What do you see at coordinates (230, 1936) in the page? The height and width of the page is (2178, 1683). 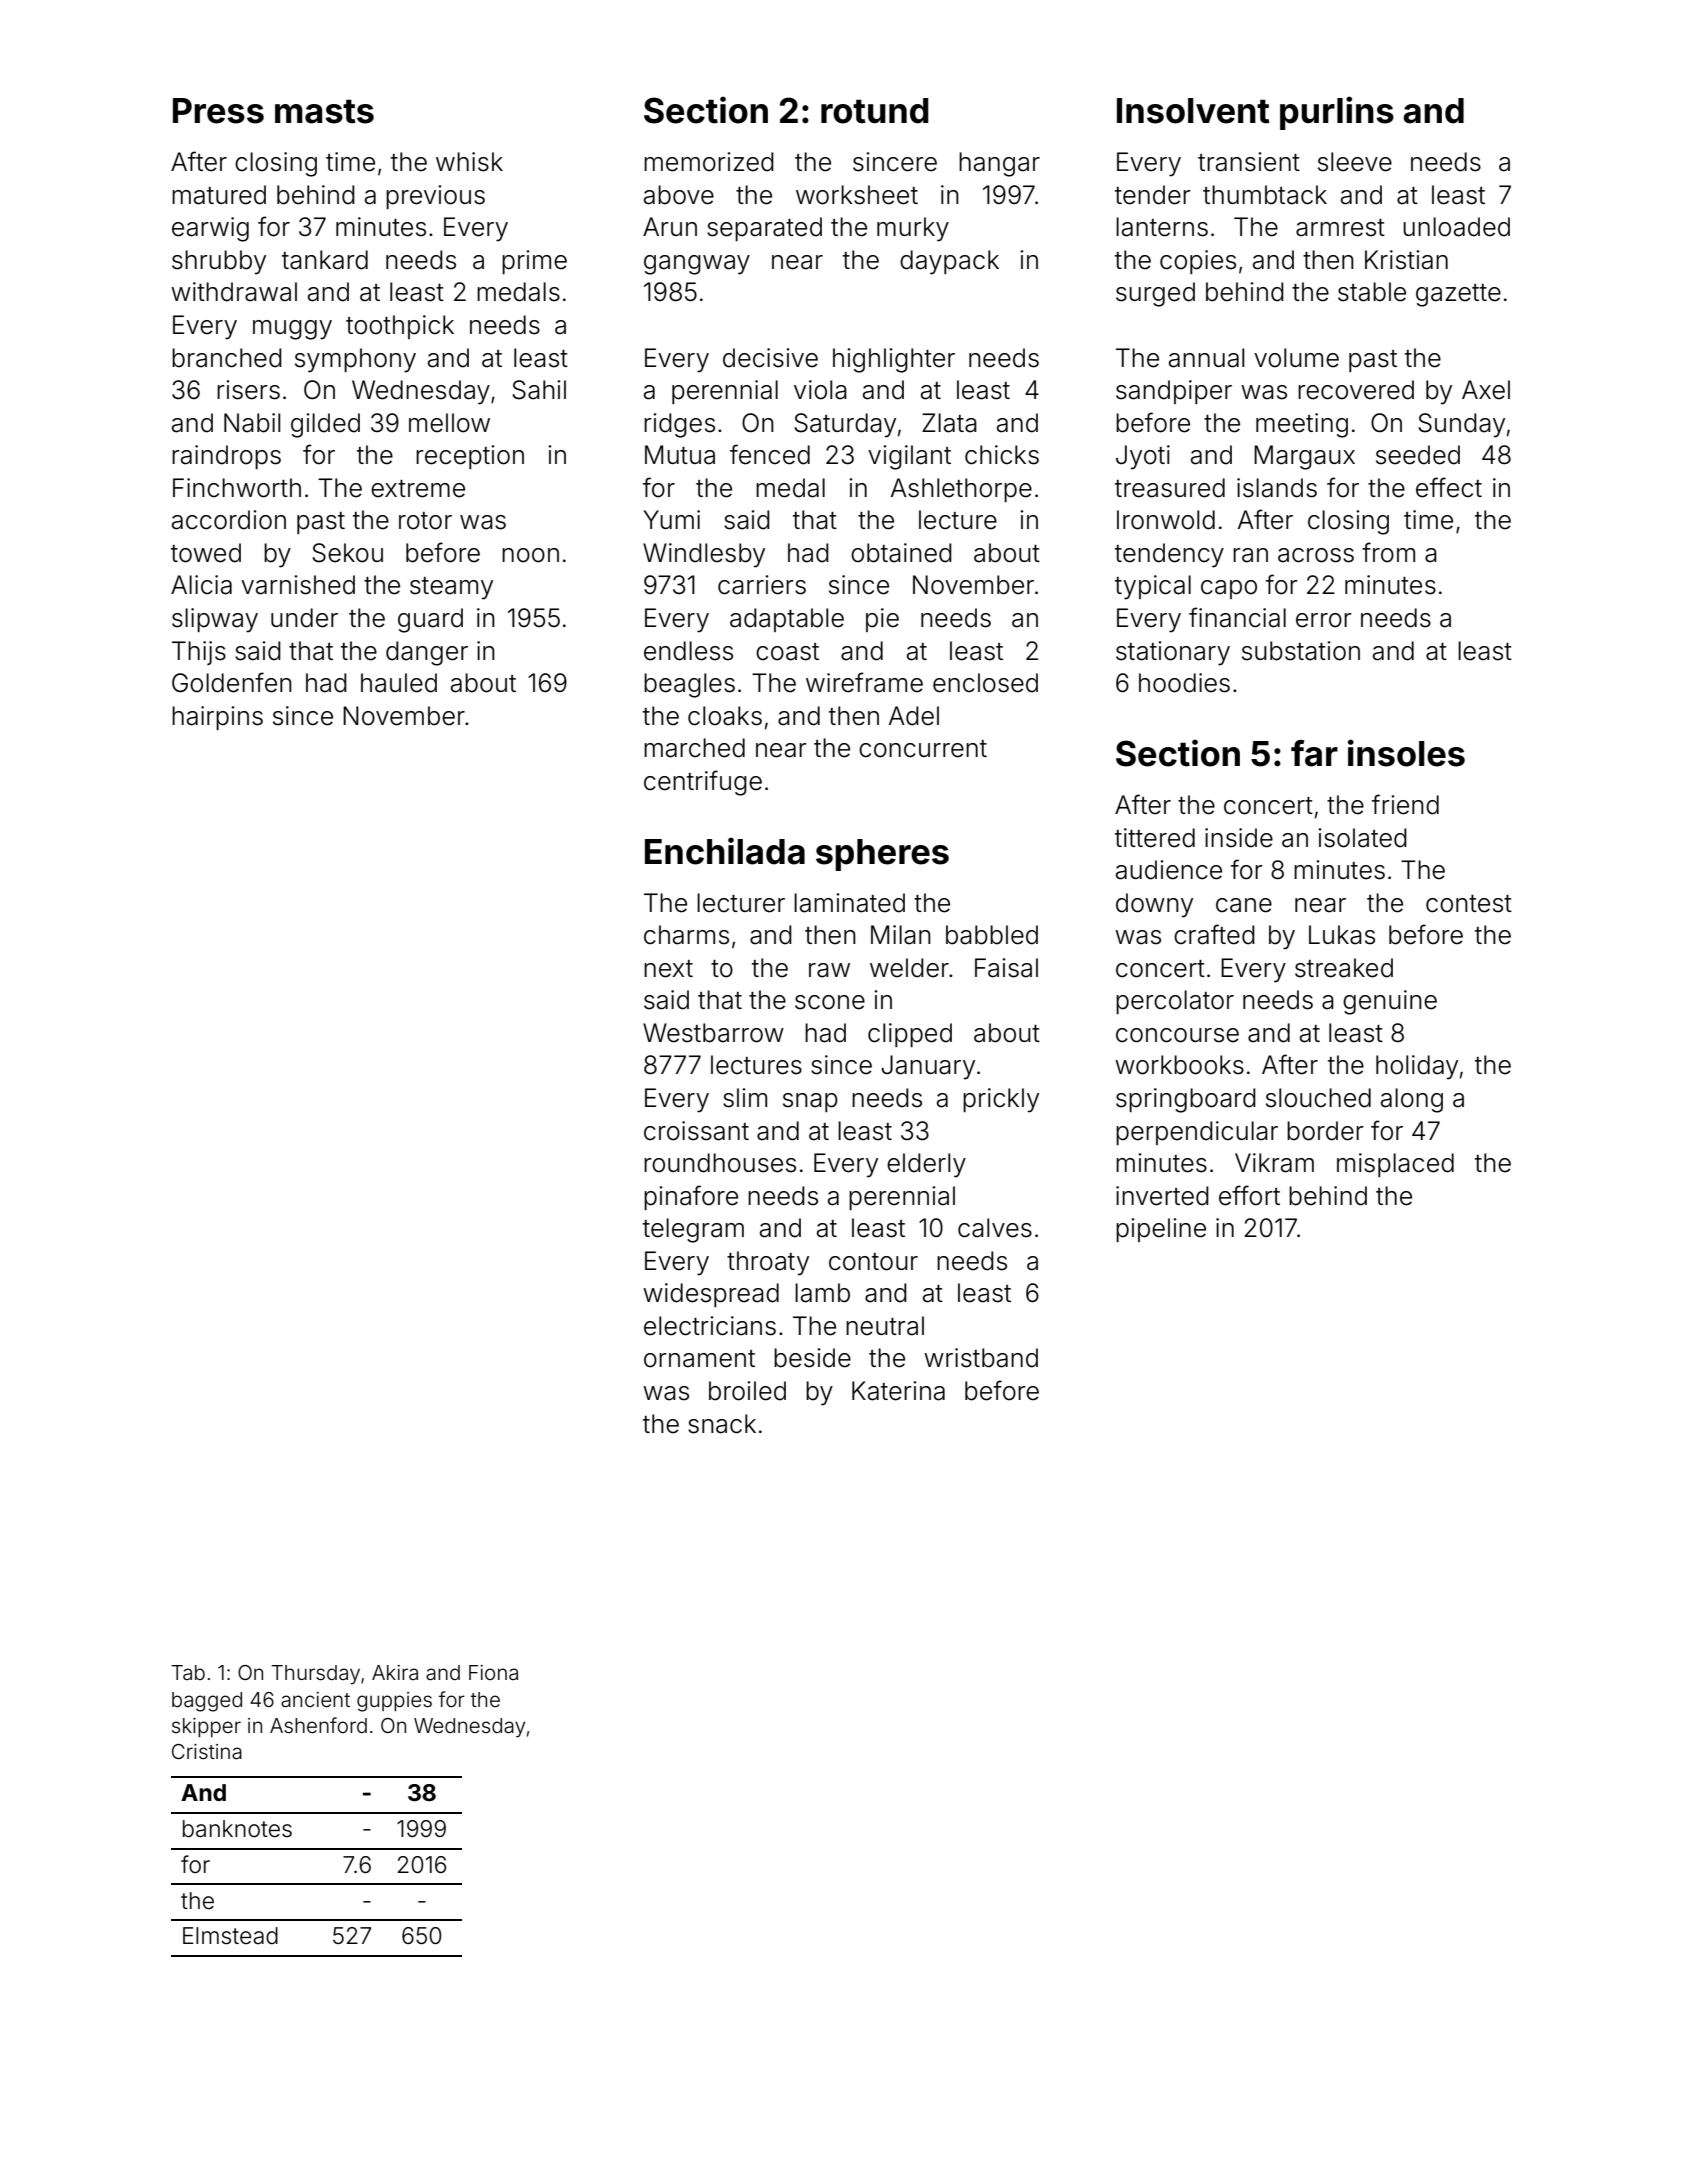 I see `Elmstead` at bounding box center [230, 1936].
